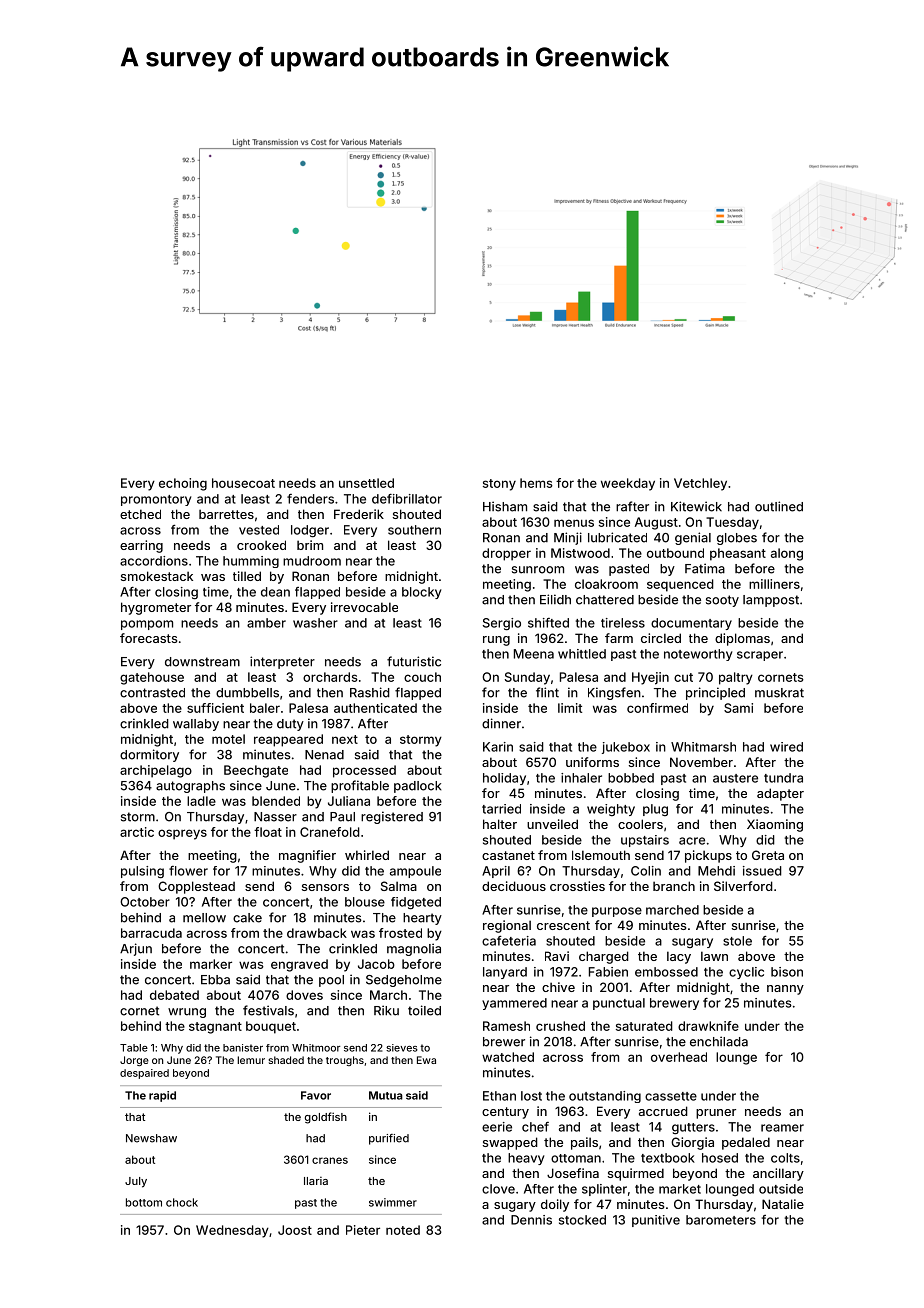  What do you see at coordinates (183, 484) in the document?
I see `echoing` at bounding box center [183, 484].
